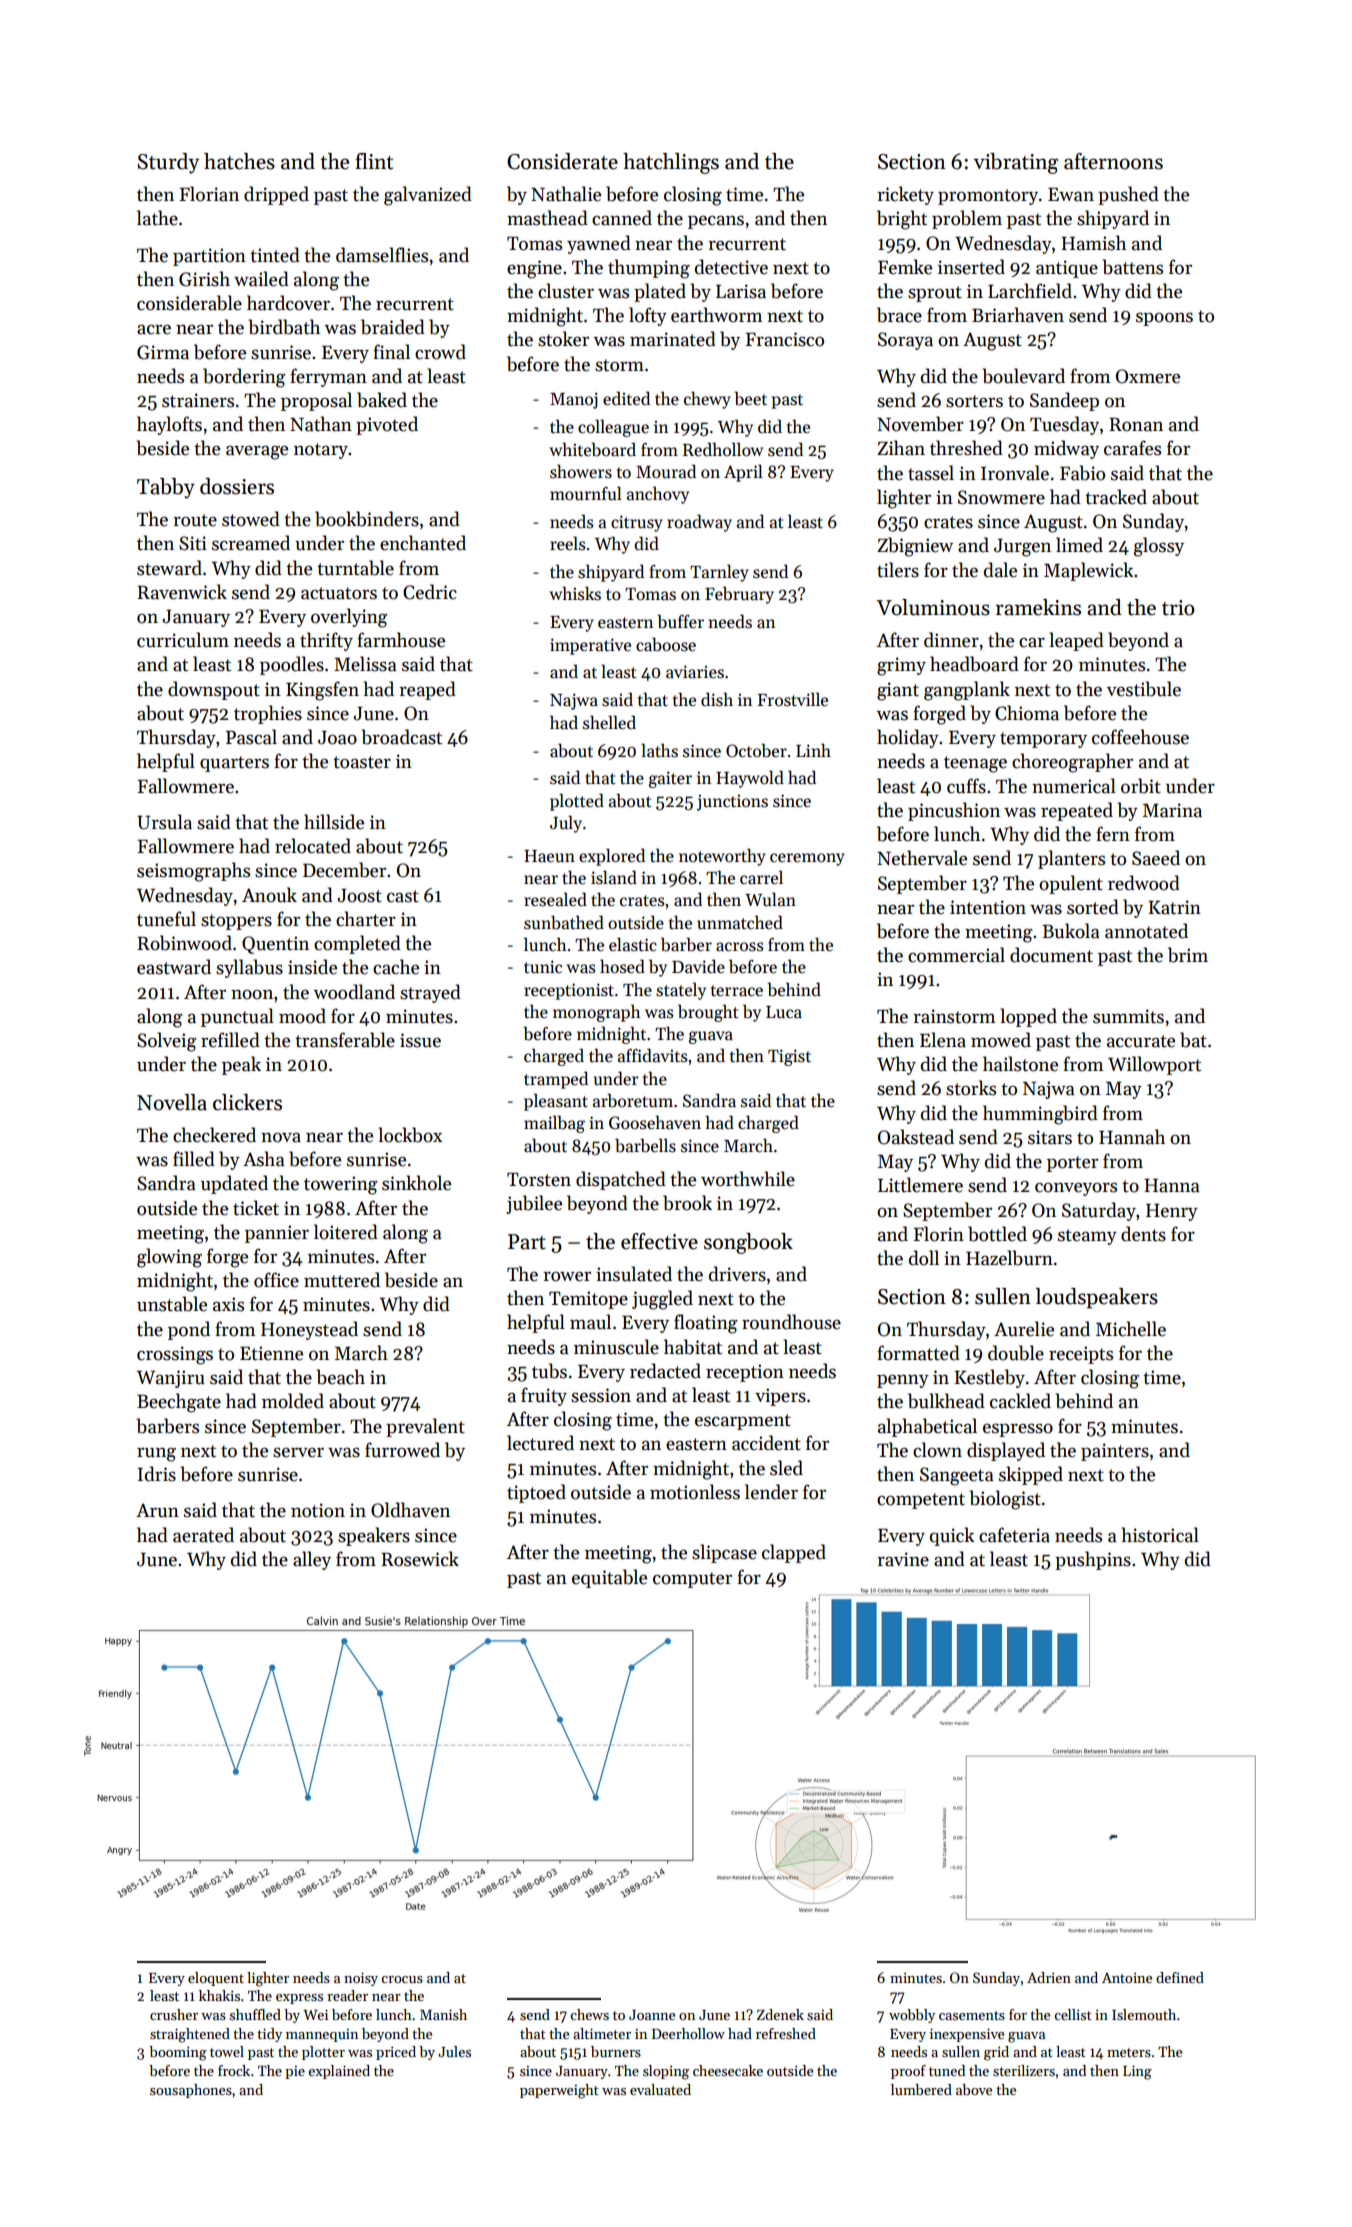 Image resolution: width=1352 pixels, height=2227 pixels. I want to click on promontory, so click(988, 197).
